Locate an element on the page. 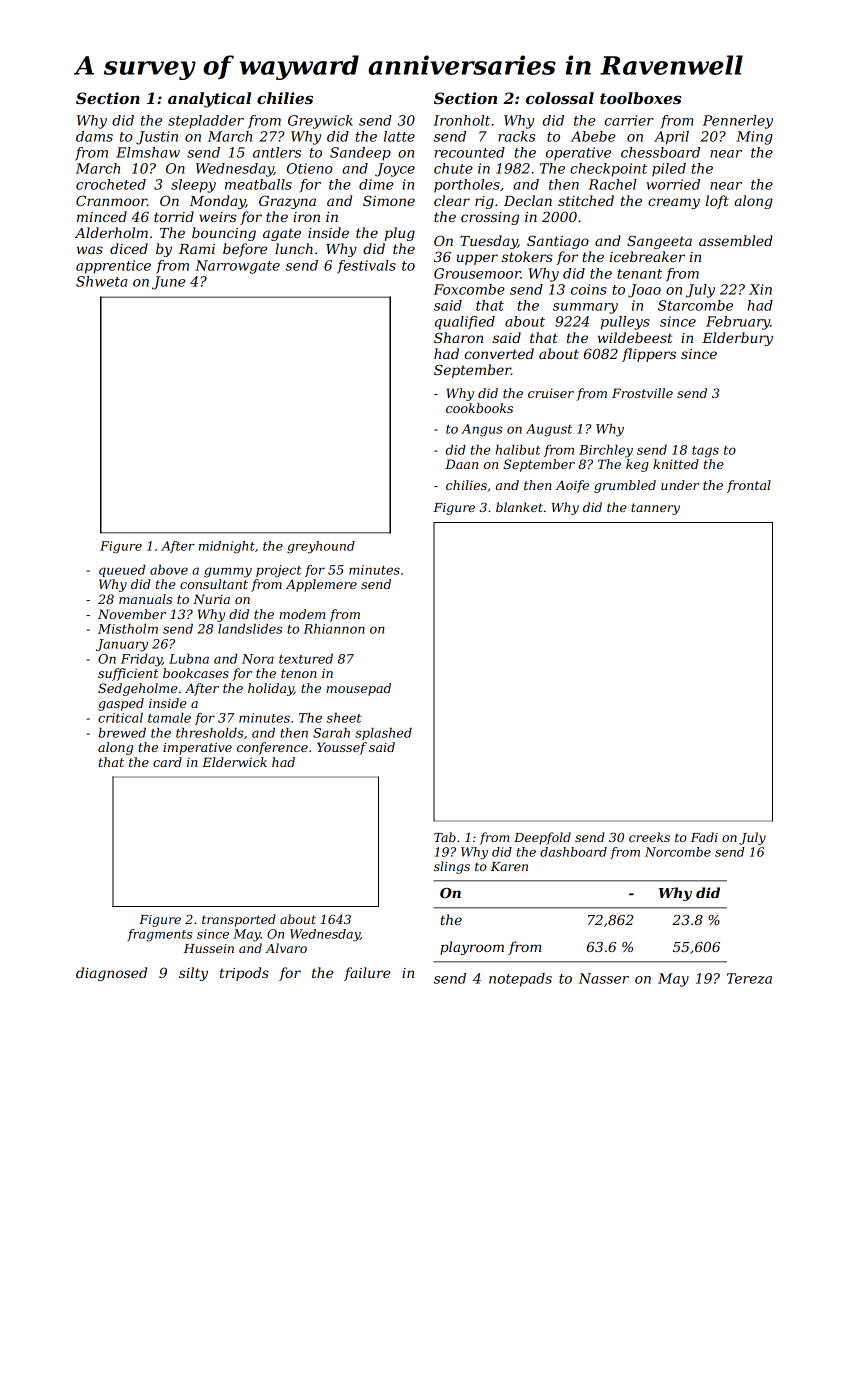 Image resolution: width=849 pixels, height=1400 pixels. Elderbury is located at coordinates (737, 339).
